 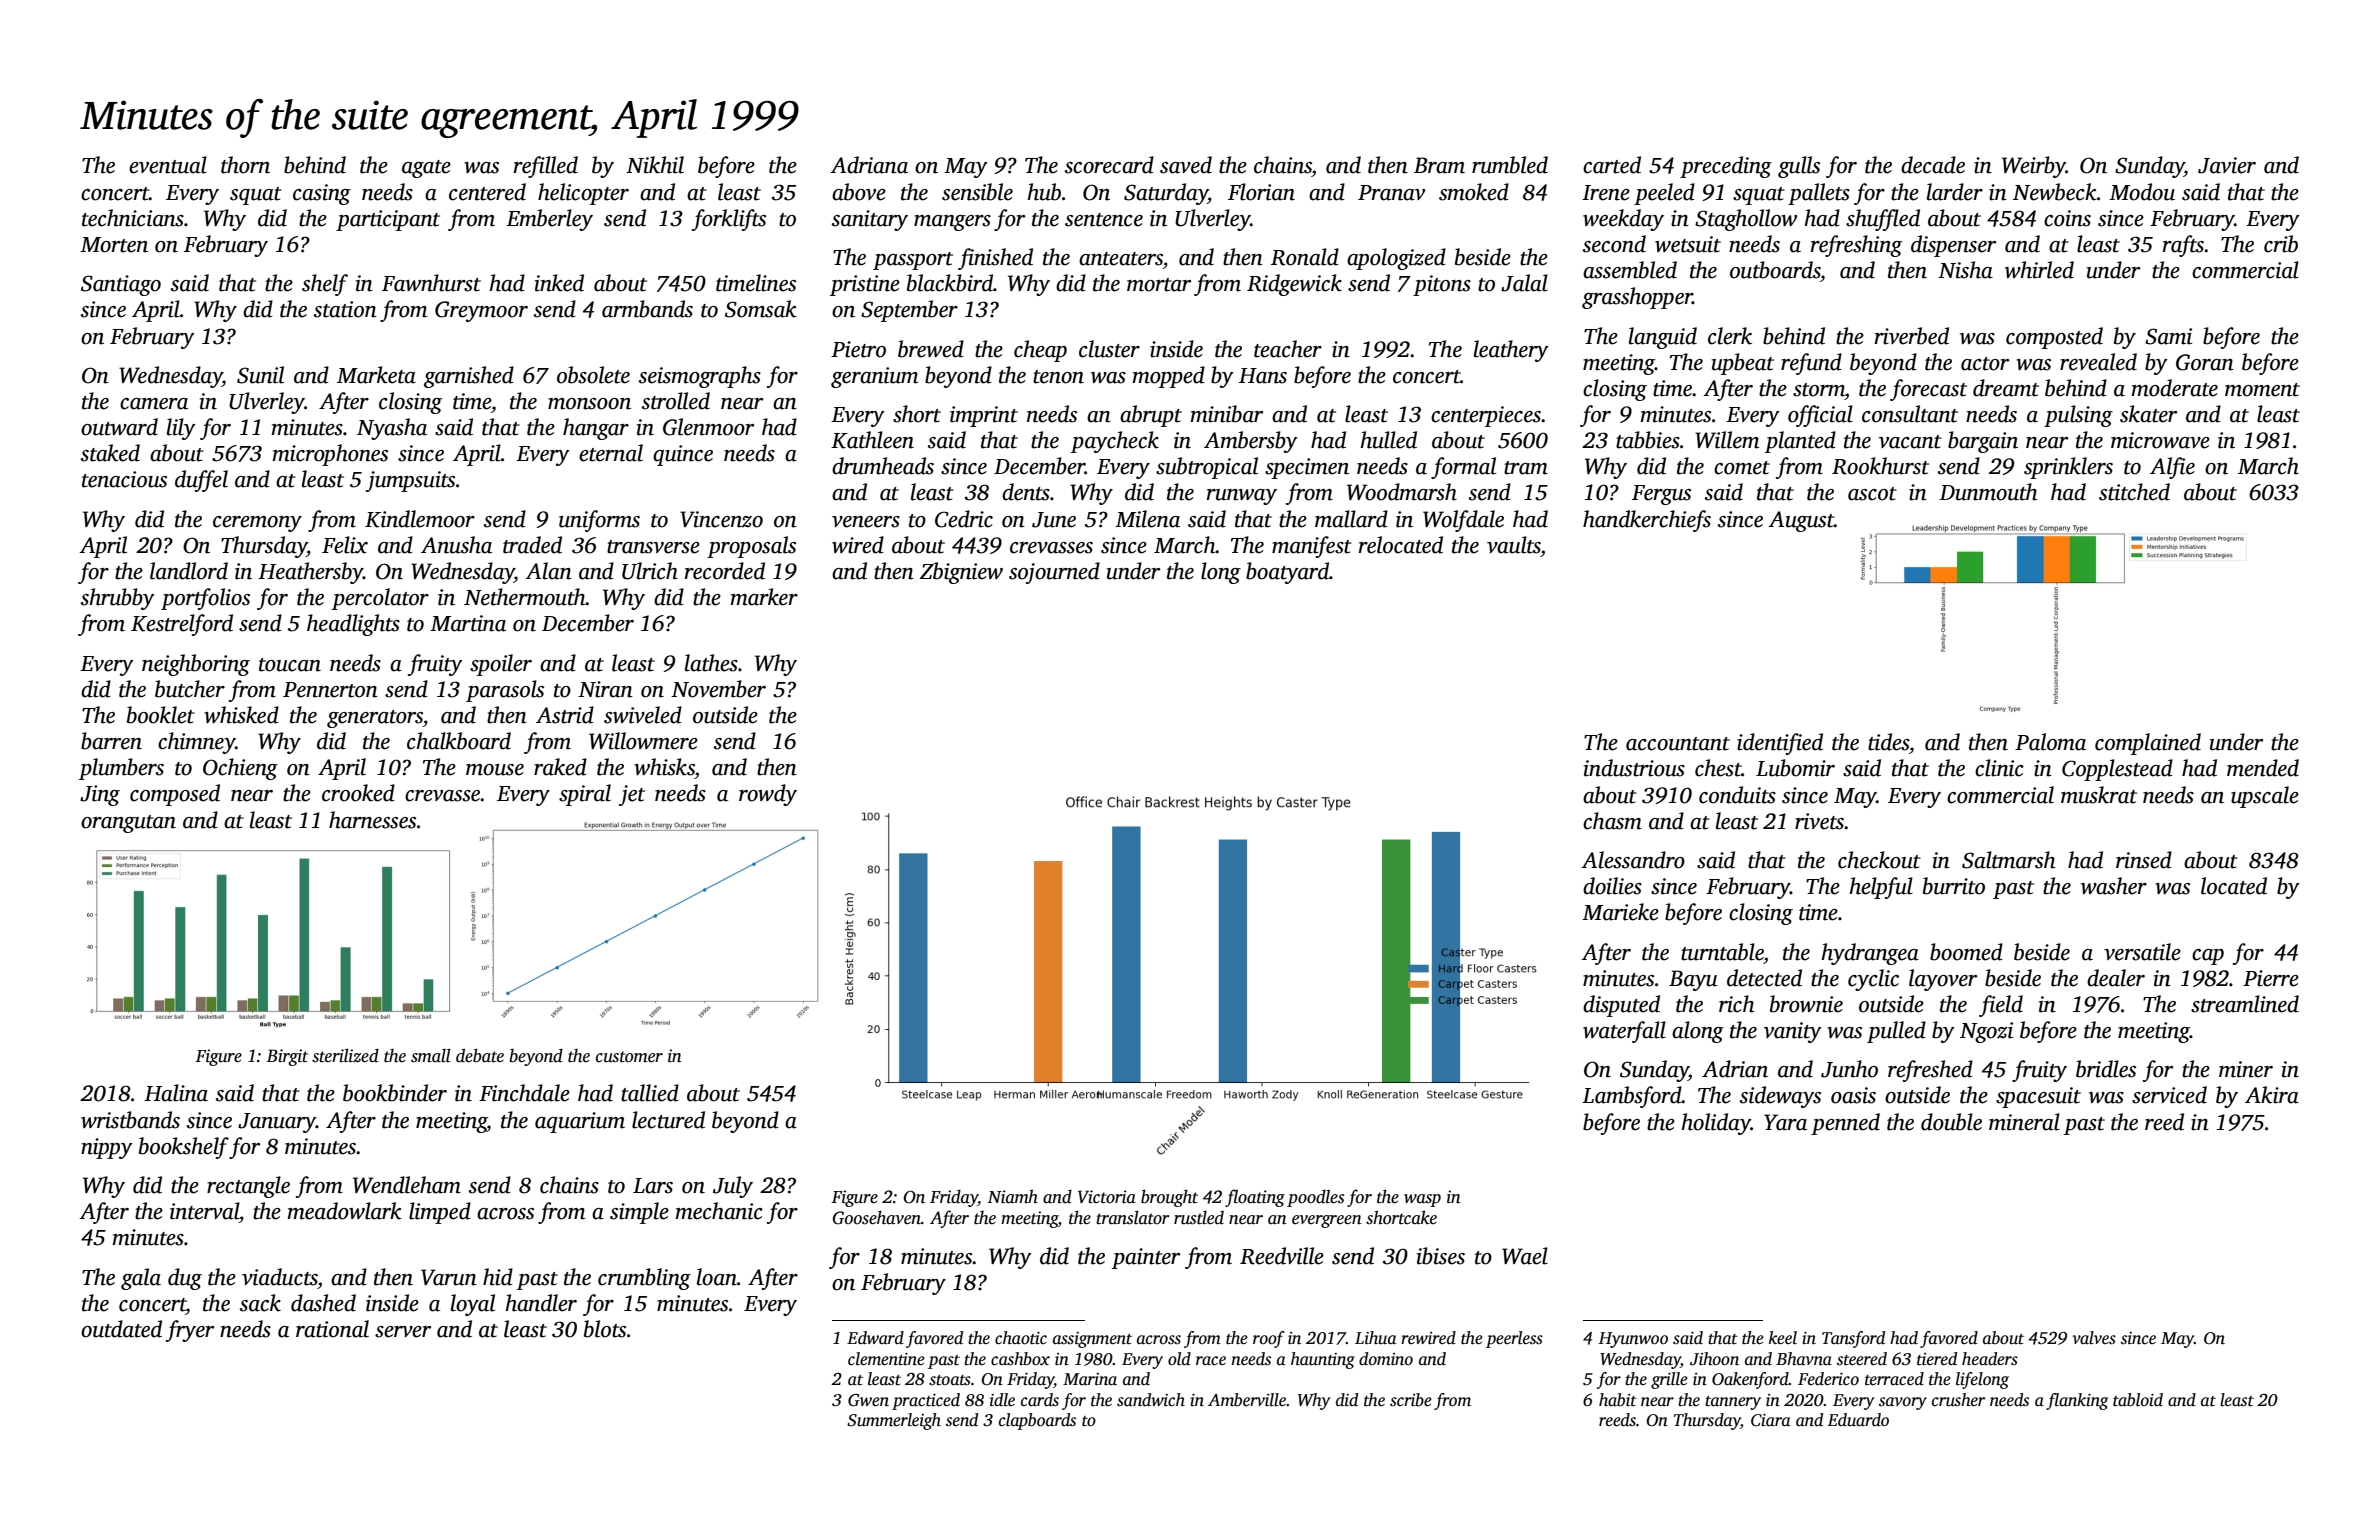 I want to click on Niamh, so click(x=1012, y=1196).
